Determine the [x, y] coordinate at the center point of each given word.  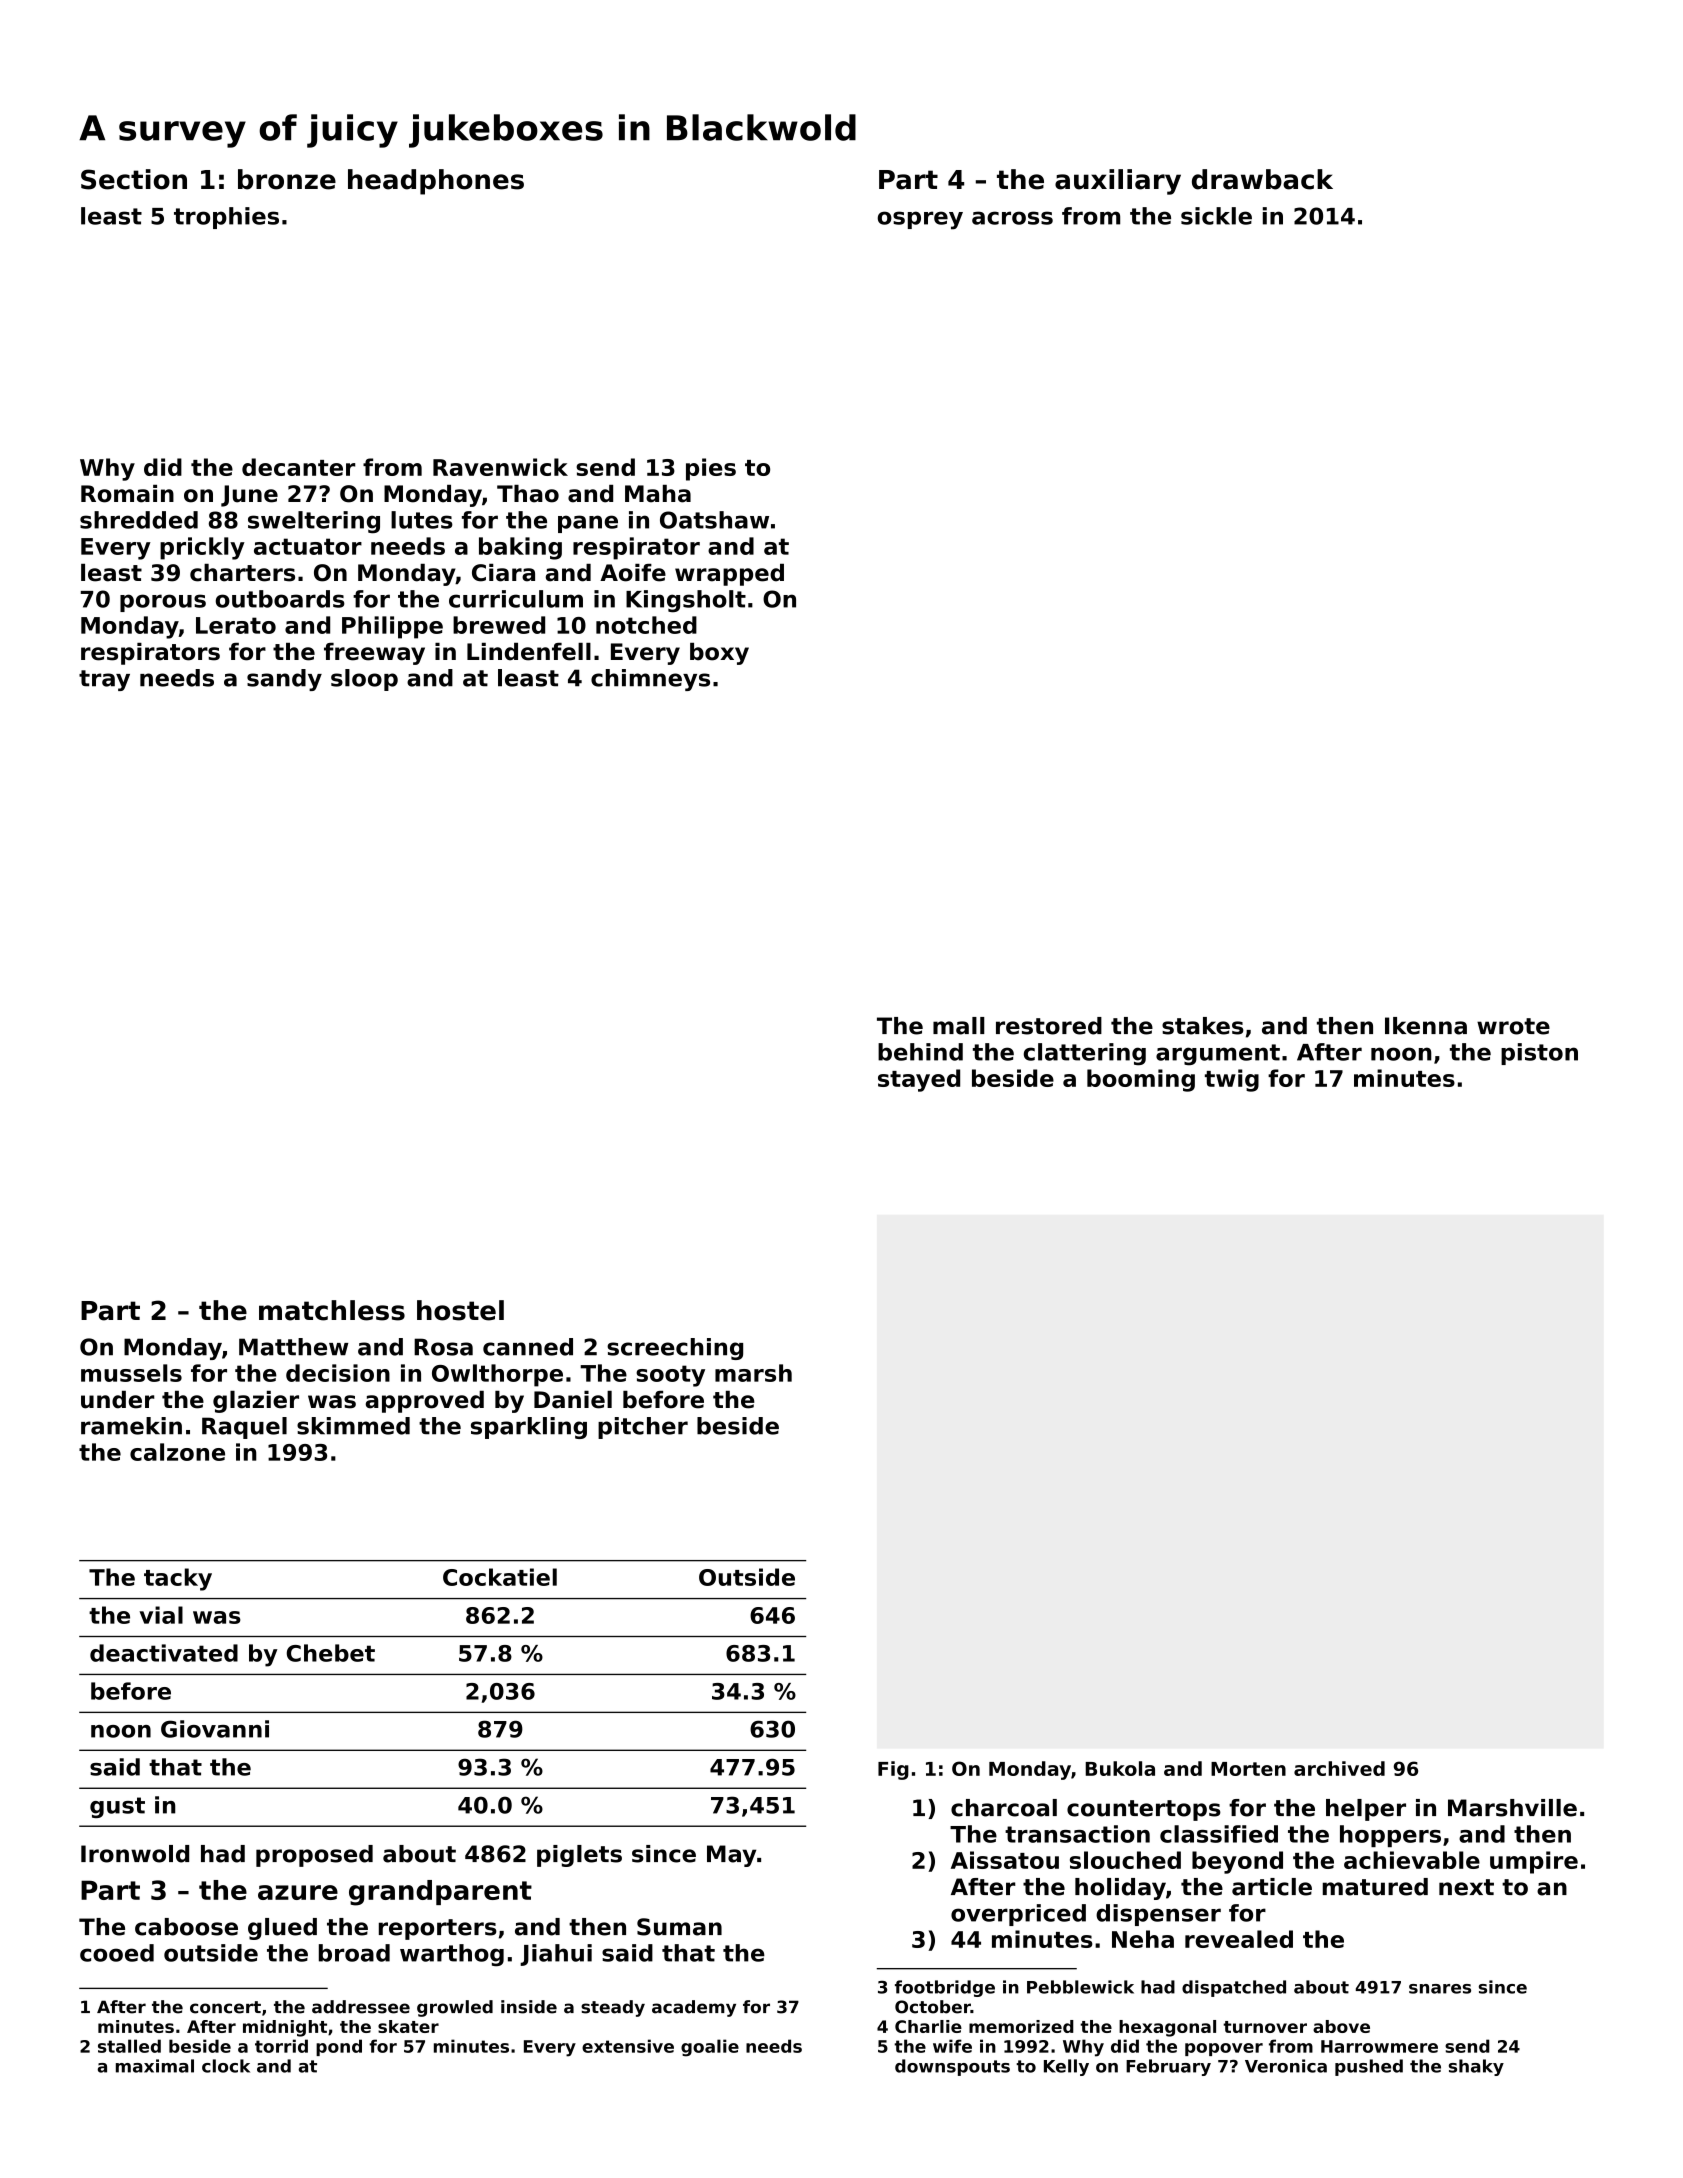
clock [226, 2066]
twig [1232, 1080]
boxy [719, 654]
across [1012, 218]
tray [104, 680]
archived [1339, 1768]
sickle [1216, 216]
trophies [226, 218]
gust [117, 1807]
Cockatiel [500, 1577]
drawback [1262, 179]
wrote [1513, 1026]
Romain [127, 494]
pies [711, 469]
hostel [460, 1310]
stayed [919, 1080]
